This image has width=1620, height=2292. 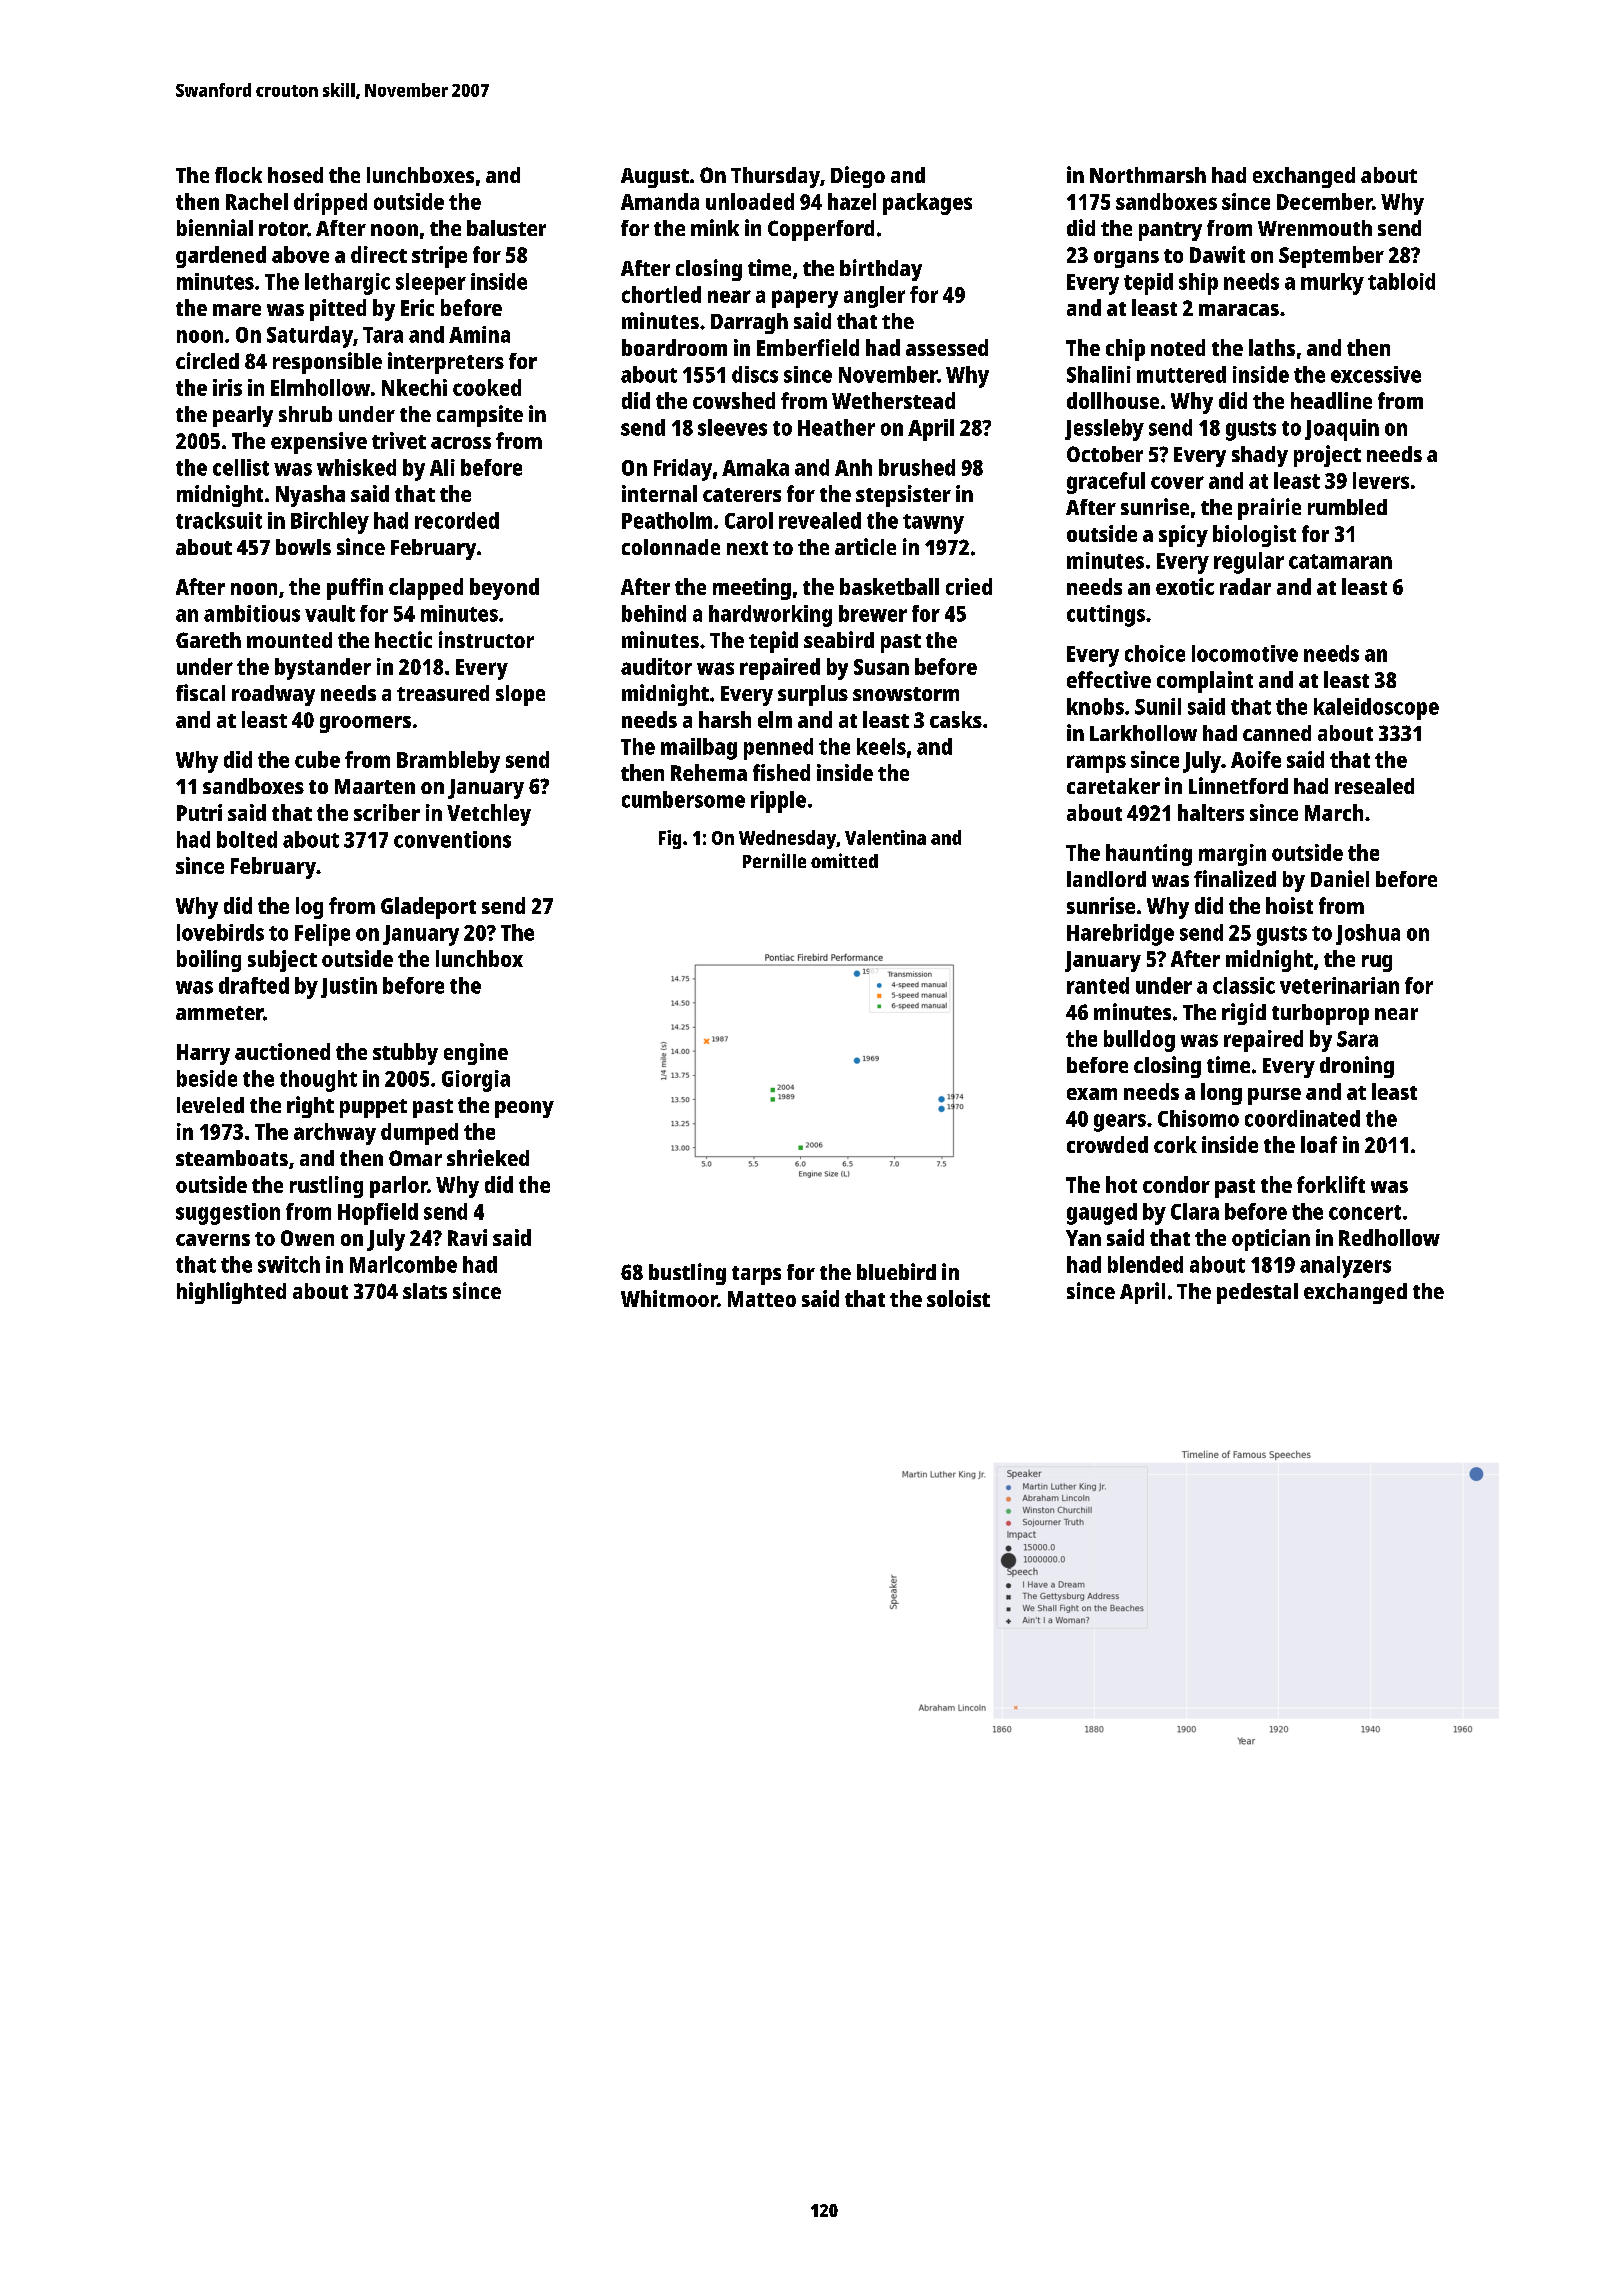 What do you see at coordinates (858, 177) in the image?
I see `Diego` at bounding box center [858, 177].
